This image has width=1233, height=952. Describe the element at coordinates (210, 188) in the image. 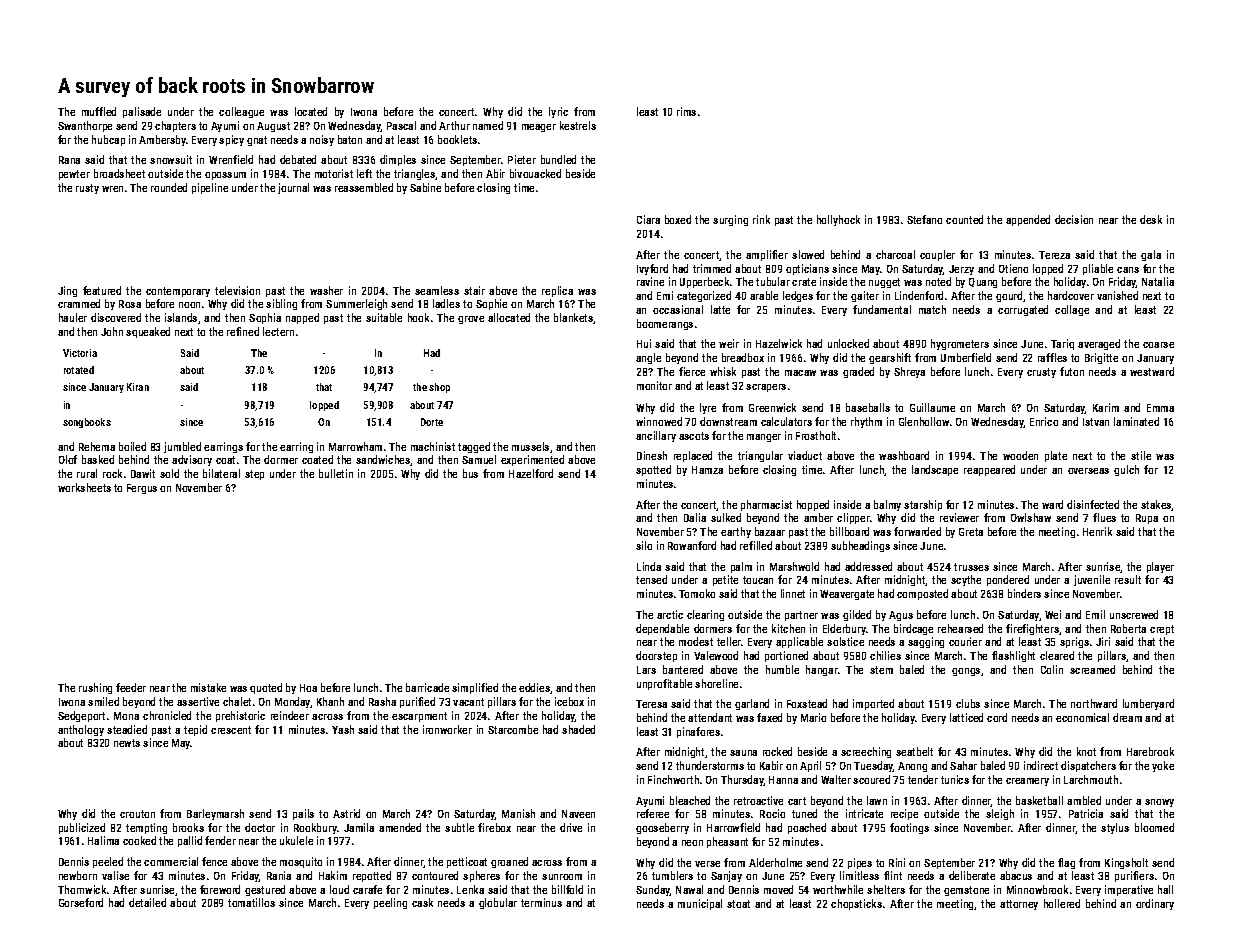

I see `pipeline` at that location.
